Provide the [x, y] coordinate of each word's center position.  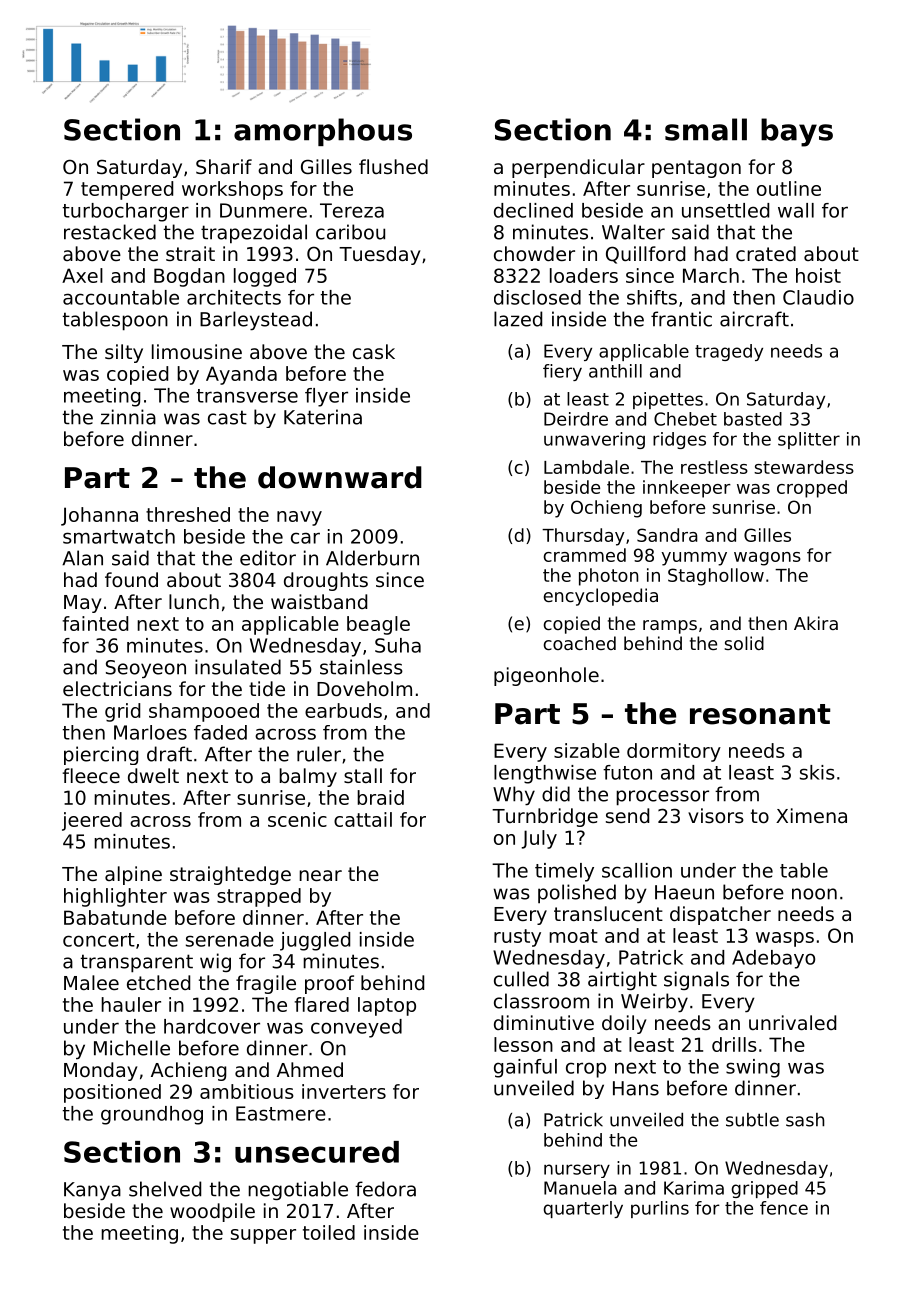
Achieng [188, 1071]
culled [521, 979]
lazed [518, 319]
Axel [82, 275]
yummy [694, 559]
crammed [585, 555]
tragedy [729, 352]
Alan [82, 558]
